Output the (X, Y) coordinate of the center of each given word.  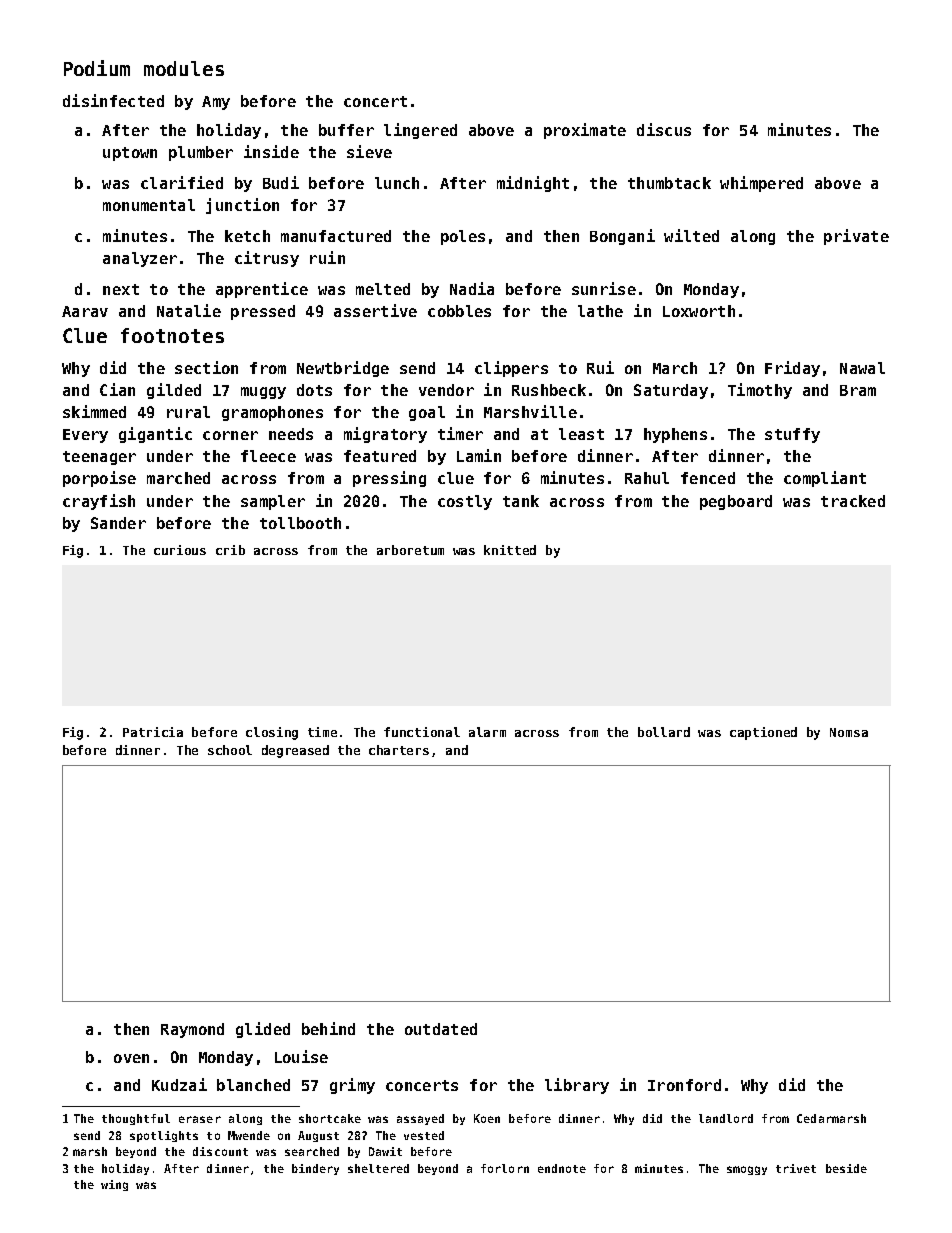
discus (664, 129)
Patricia (153, 732)
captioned (763, 733)
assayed (420, 1119)
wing (114, 1185)
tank (521, 501)
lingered (420, 131)
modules (184, 68)
